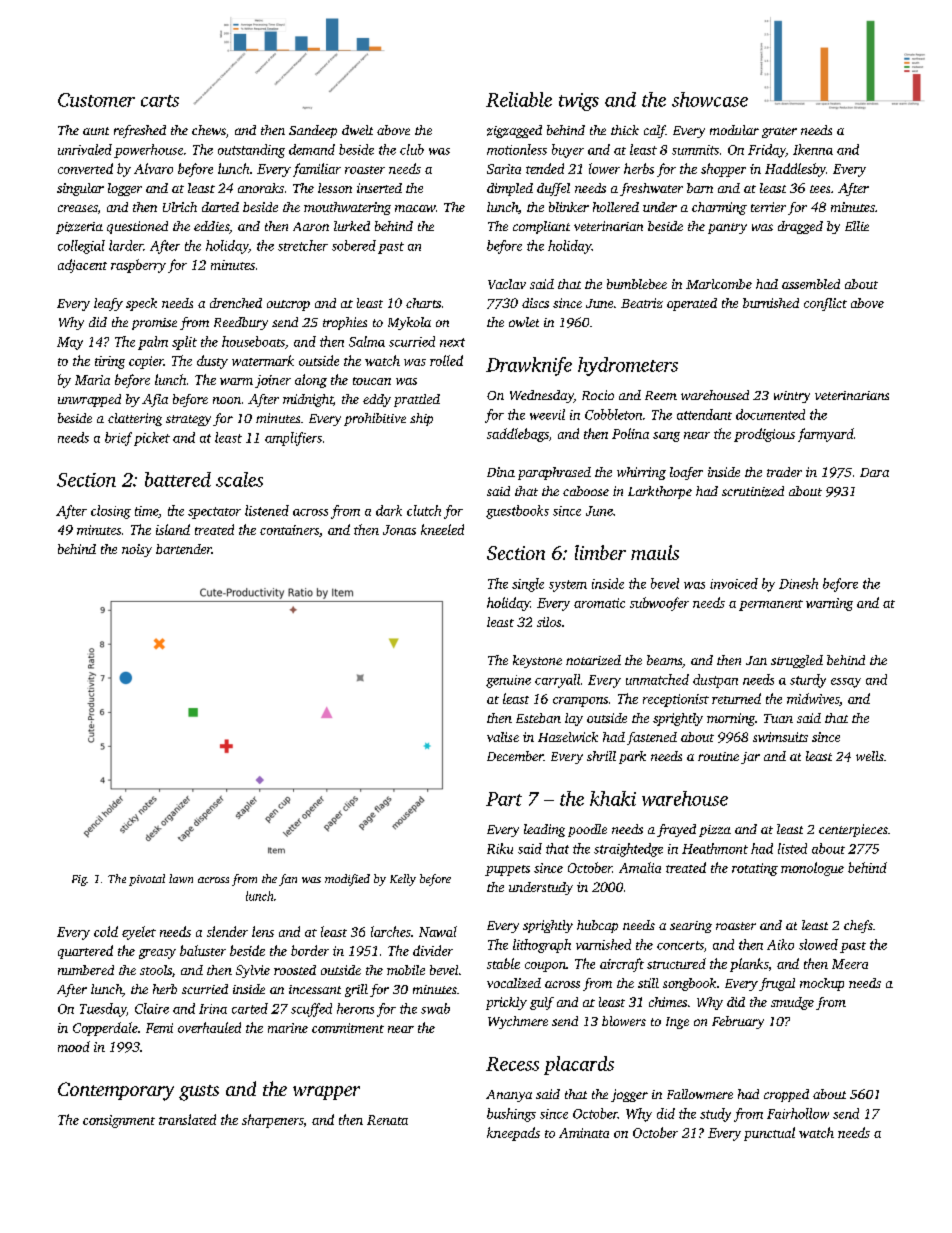 This page has height=1233, width=952. Describe the element at coordinates (137, 550) in the page. I see `noisy` at that location.
